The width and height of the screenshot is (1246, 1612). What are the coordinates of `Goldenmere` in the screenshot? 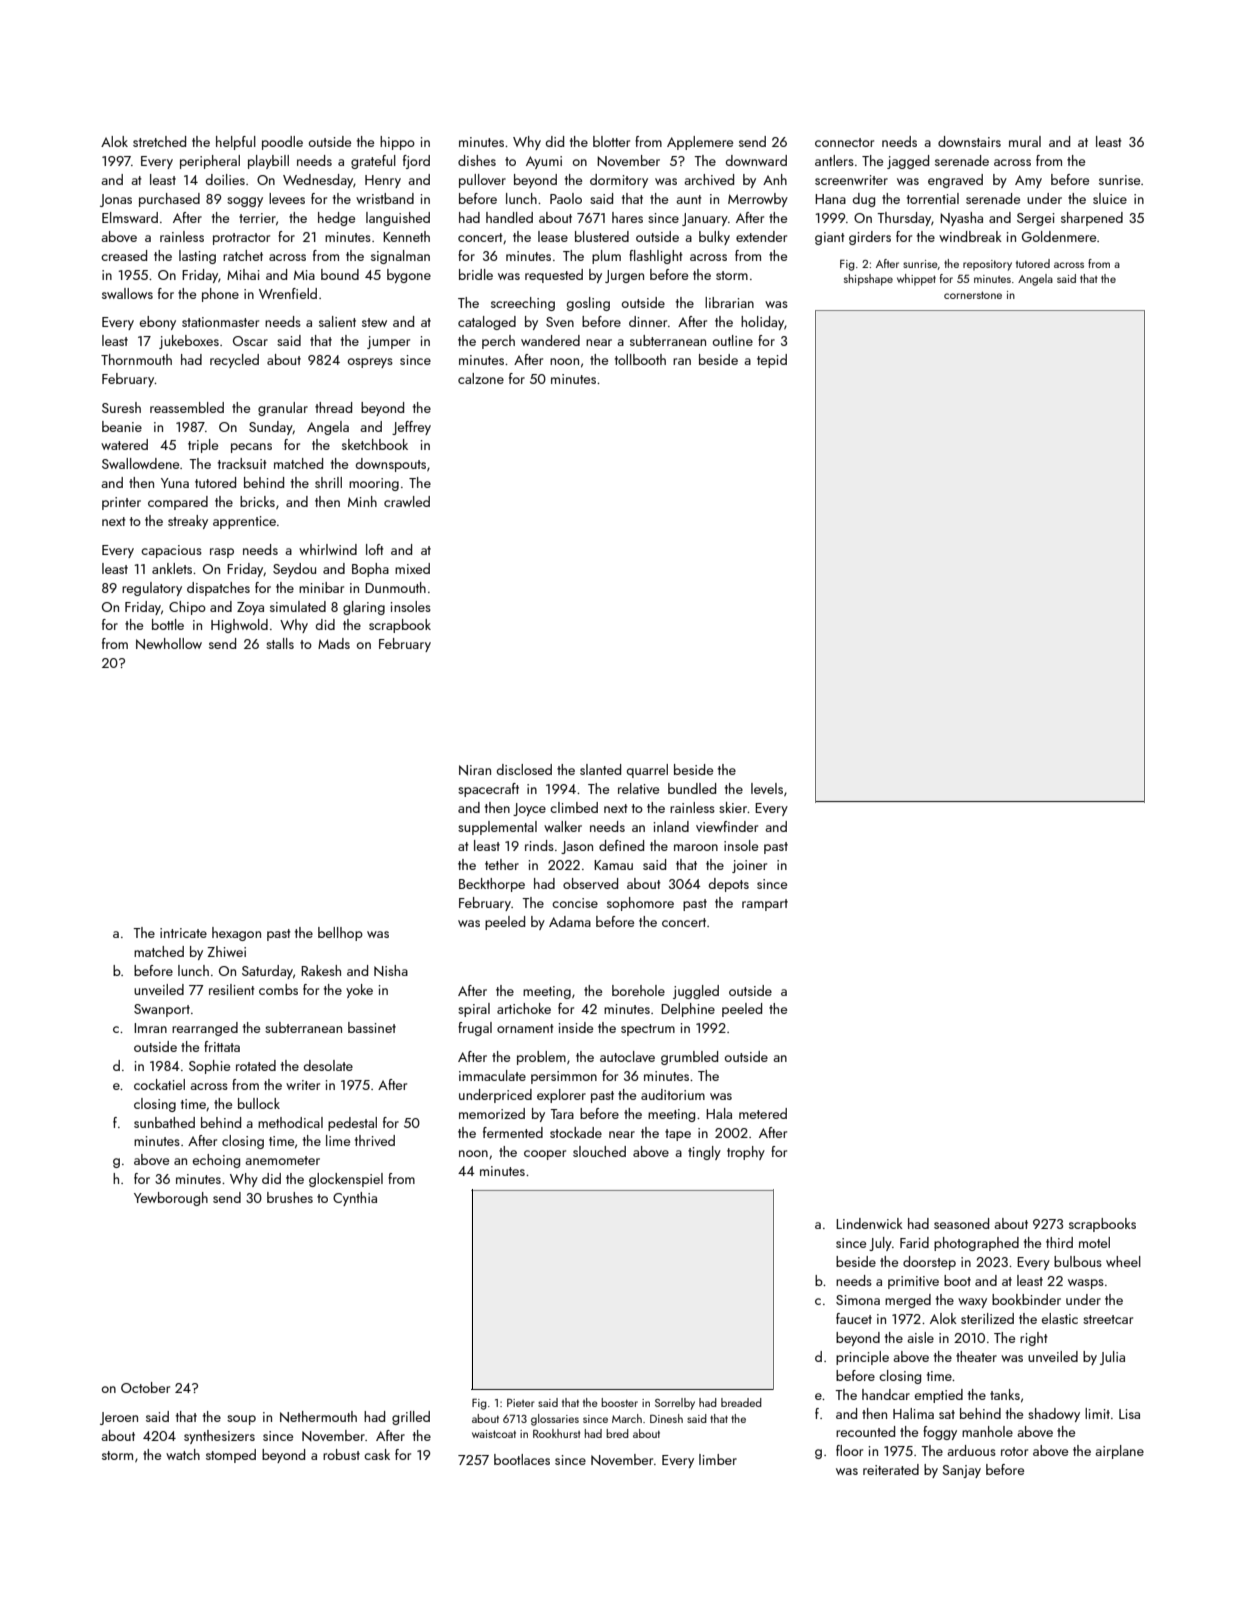 It's located at (1059, 236).
